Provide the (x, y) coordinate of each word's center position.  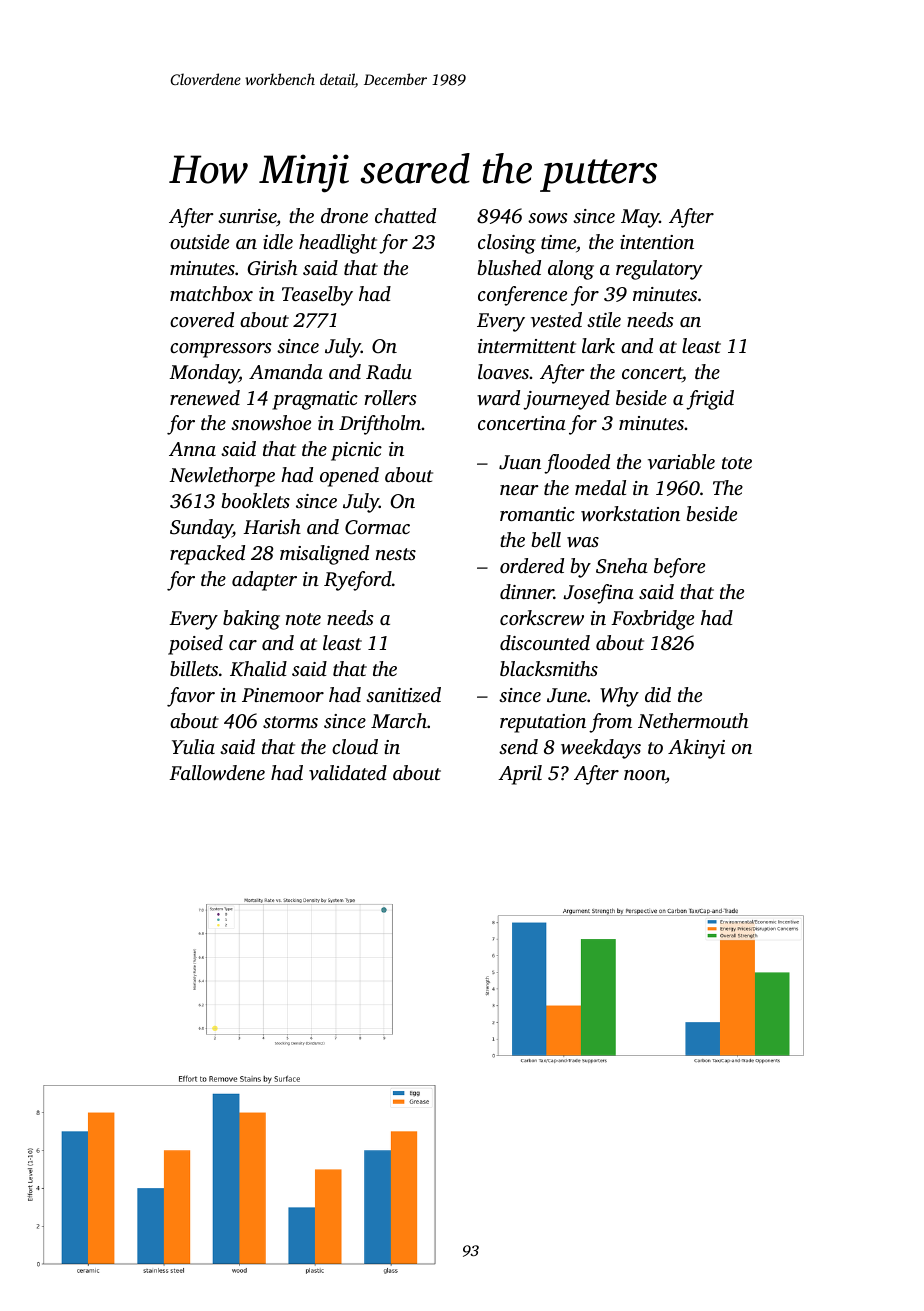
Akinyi (696, 749)
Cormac (377, 527)
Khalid (258, 669)
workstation (630, 513)
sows (548, 218)
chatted (405, 215)
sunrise (247, 216)
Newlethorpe (222, 477)
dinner (527, 591)
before (679, 568)
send (518, 746)
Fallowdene (217, 773)
